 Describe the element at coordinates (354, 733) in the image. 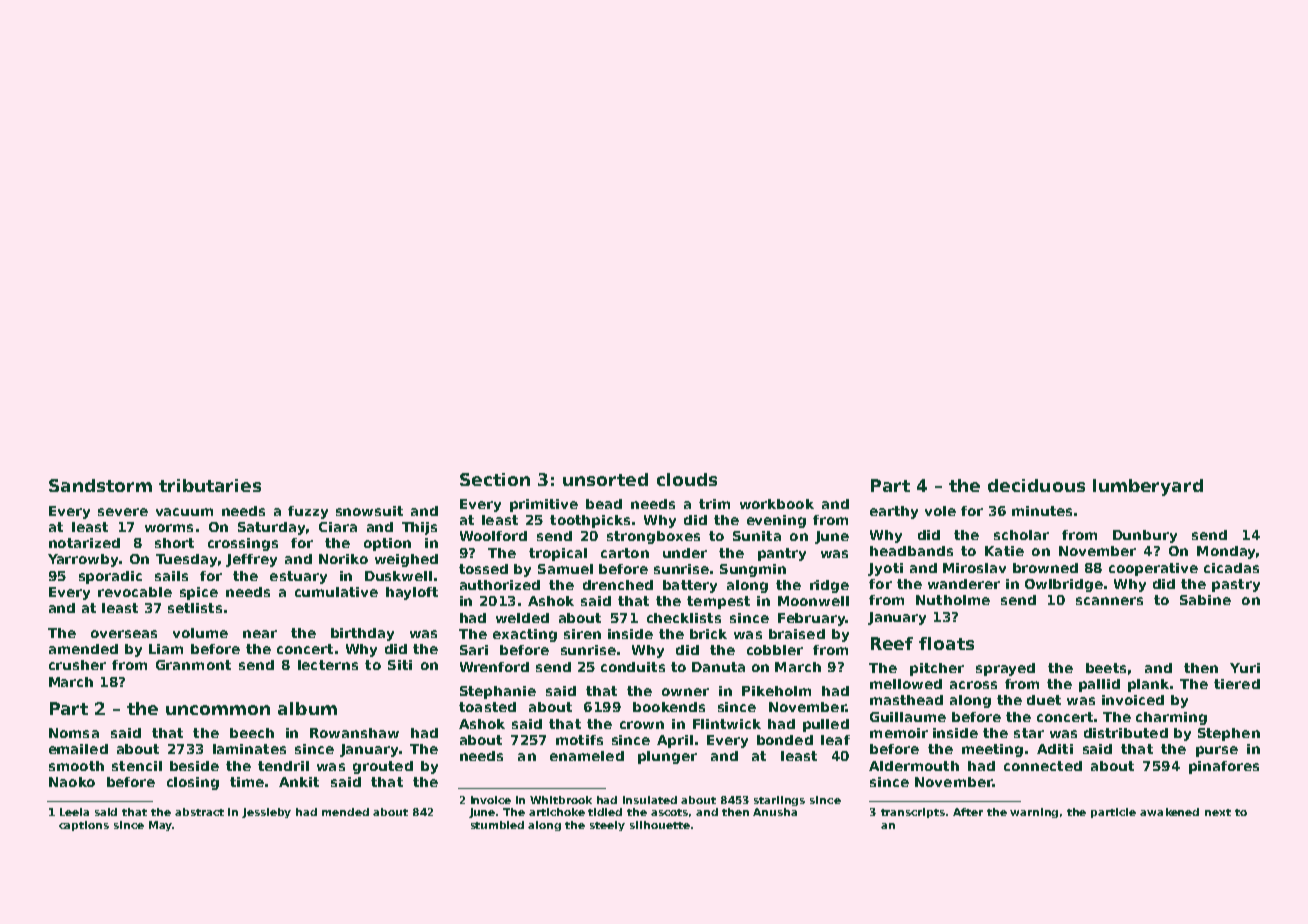

I see `Rowanshaw` at that location.
